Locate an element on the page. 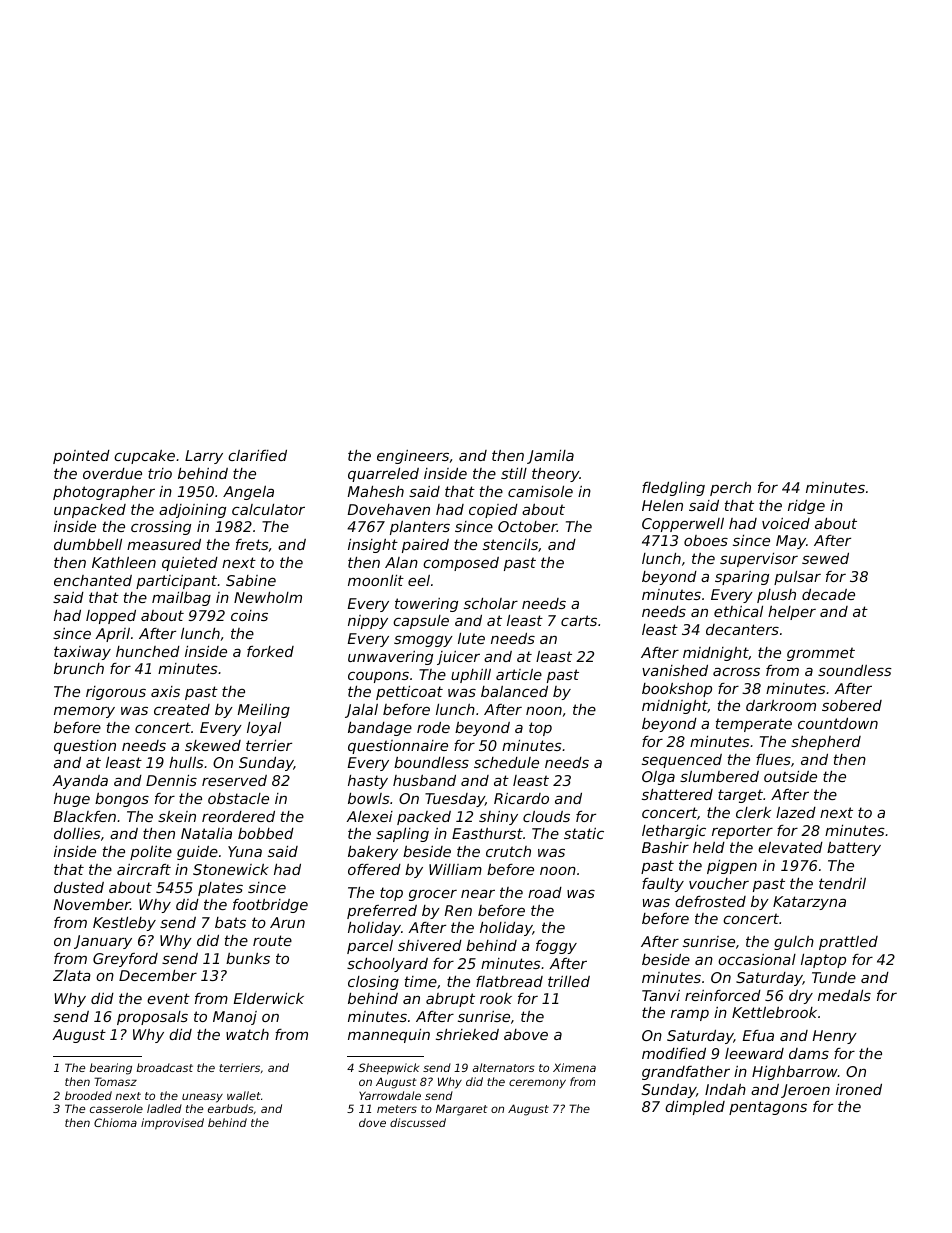  calculator is located at coordinates (268, 509).
